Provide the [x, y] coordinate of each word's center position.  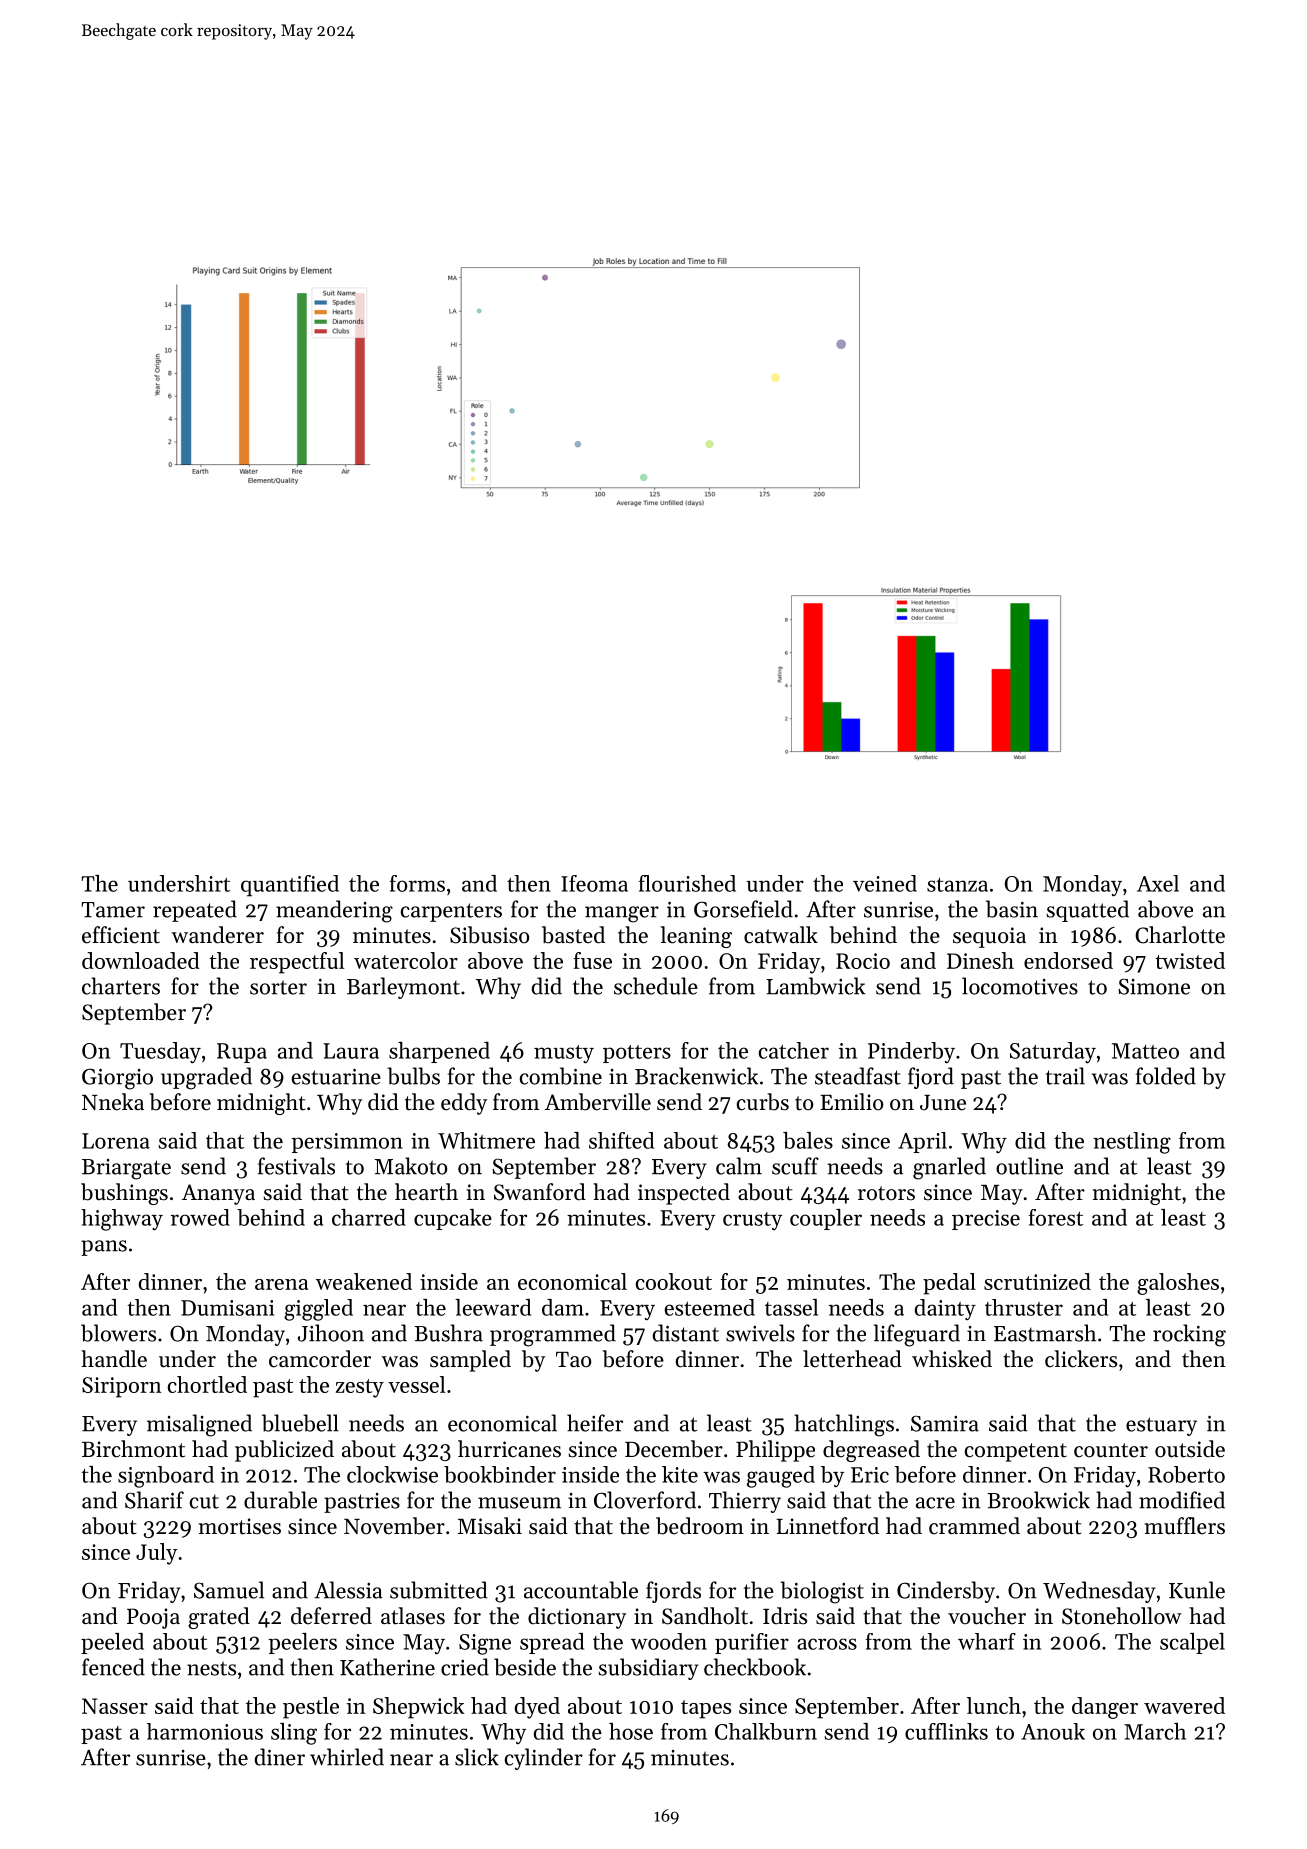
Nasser [115, 1706]
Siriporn [122, 1387]
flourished [687, 883]
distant [686, 1333]
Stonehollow [1122, 1616]
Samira [945, 1423]
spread [552, 1643]
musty [564, 1054]
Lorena [116, 1141]
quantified [290, 886]
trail [1065, 1076]
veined [885, 883]
